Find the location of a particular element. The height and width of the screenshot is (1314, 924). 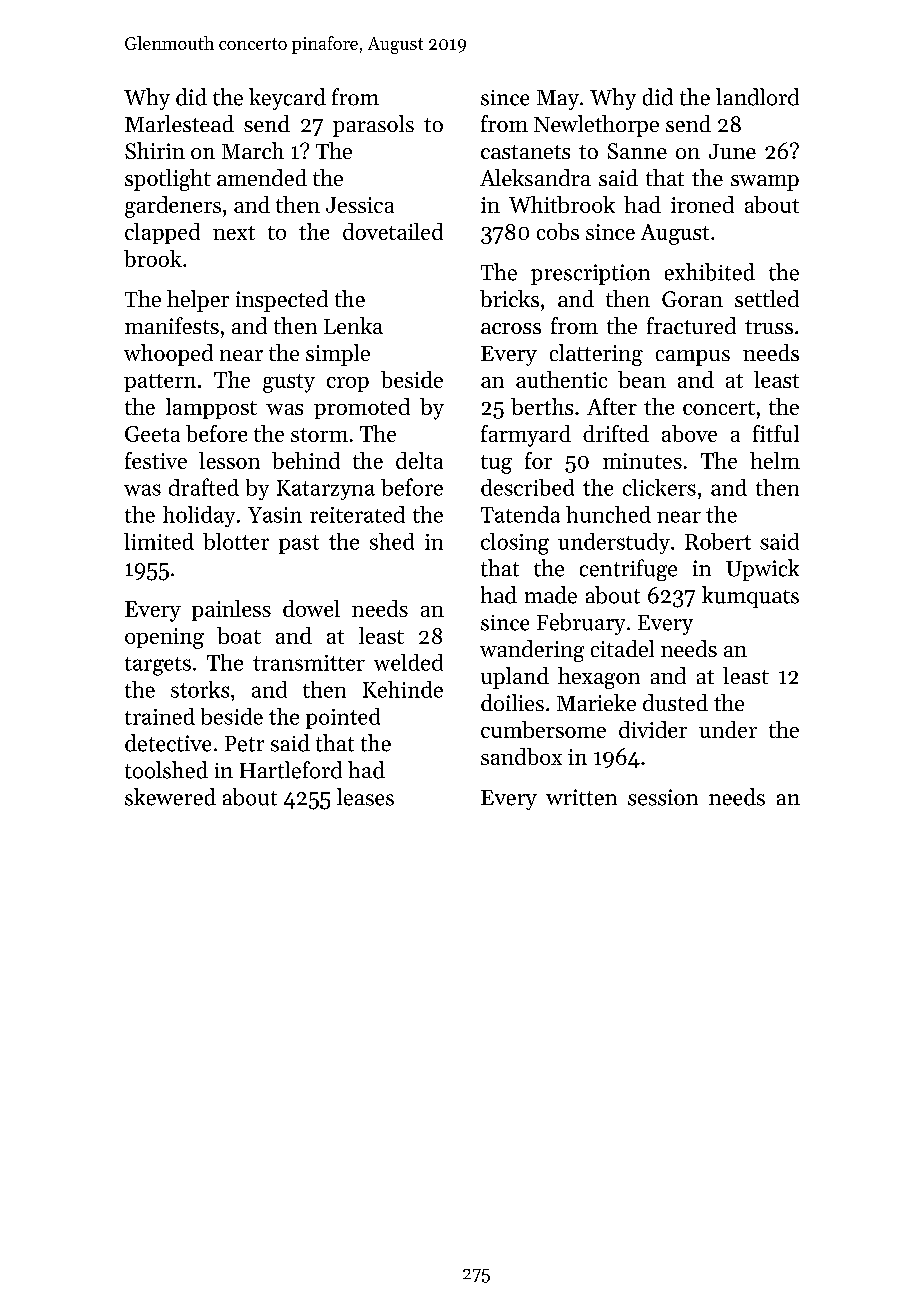

Marlestead is located at coordinates (179, 123).
